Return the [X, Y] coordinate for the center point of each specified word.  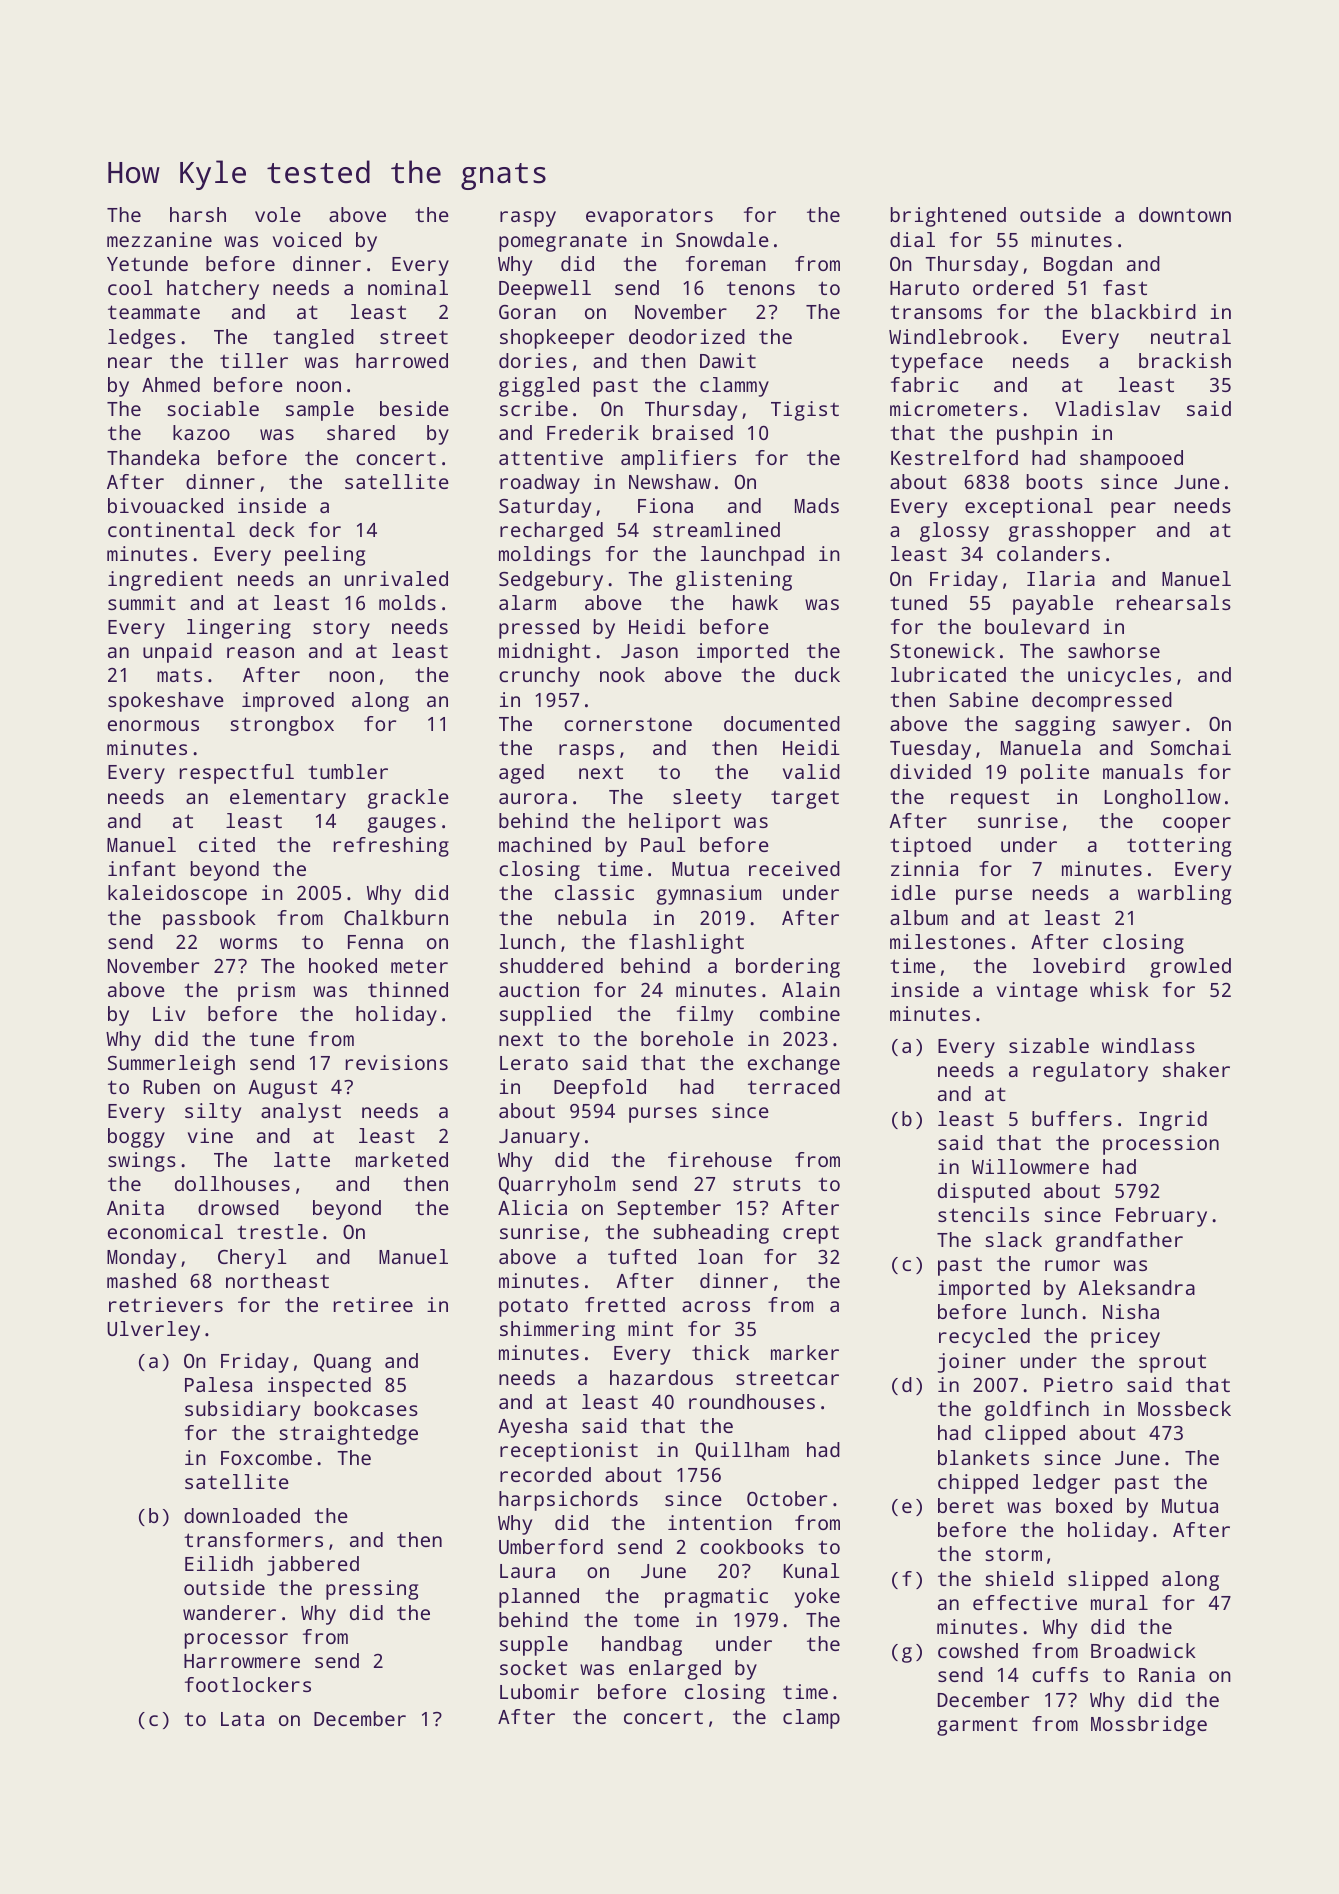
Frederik [593, 432]
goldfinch [1037, 1411]
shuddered [551, 965]
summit [142, 602]
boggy [136, 1138]
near [130, 362]
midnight [545, 653]
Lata [242, 1719]
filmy [705, 1016]
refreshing [391, 847]
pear [1133, 510]
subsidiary [242, 1411]
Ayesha [532, 1428]
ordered [1013, 287]
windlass [1148, 1045]
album [919, 917]
